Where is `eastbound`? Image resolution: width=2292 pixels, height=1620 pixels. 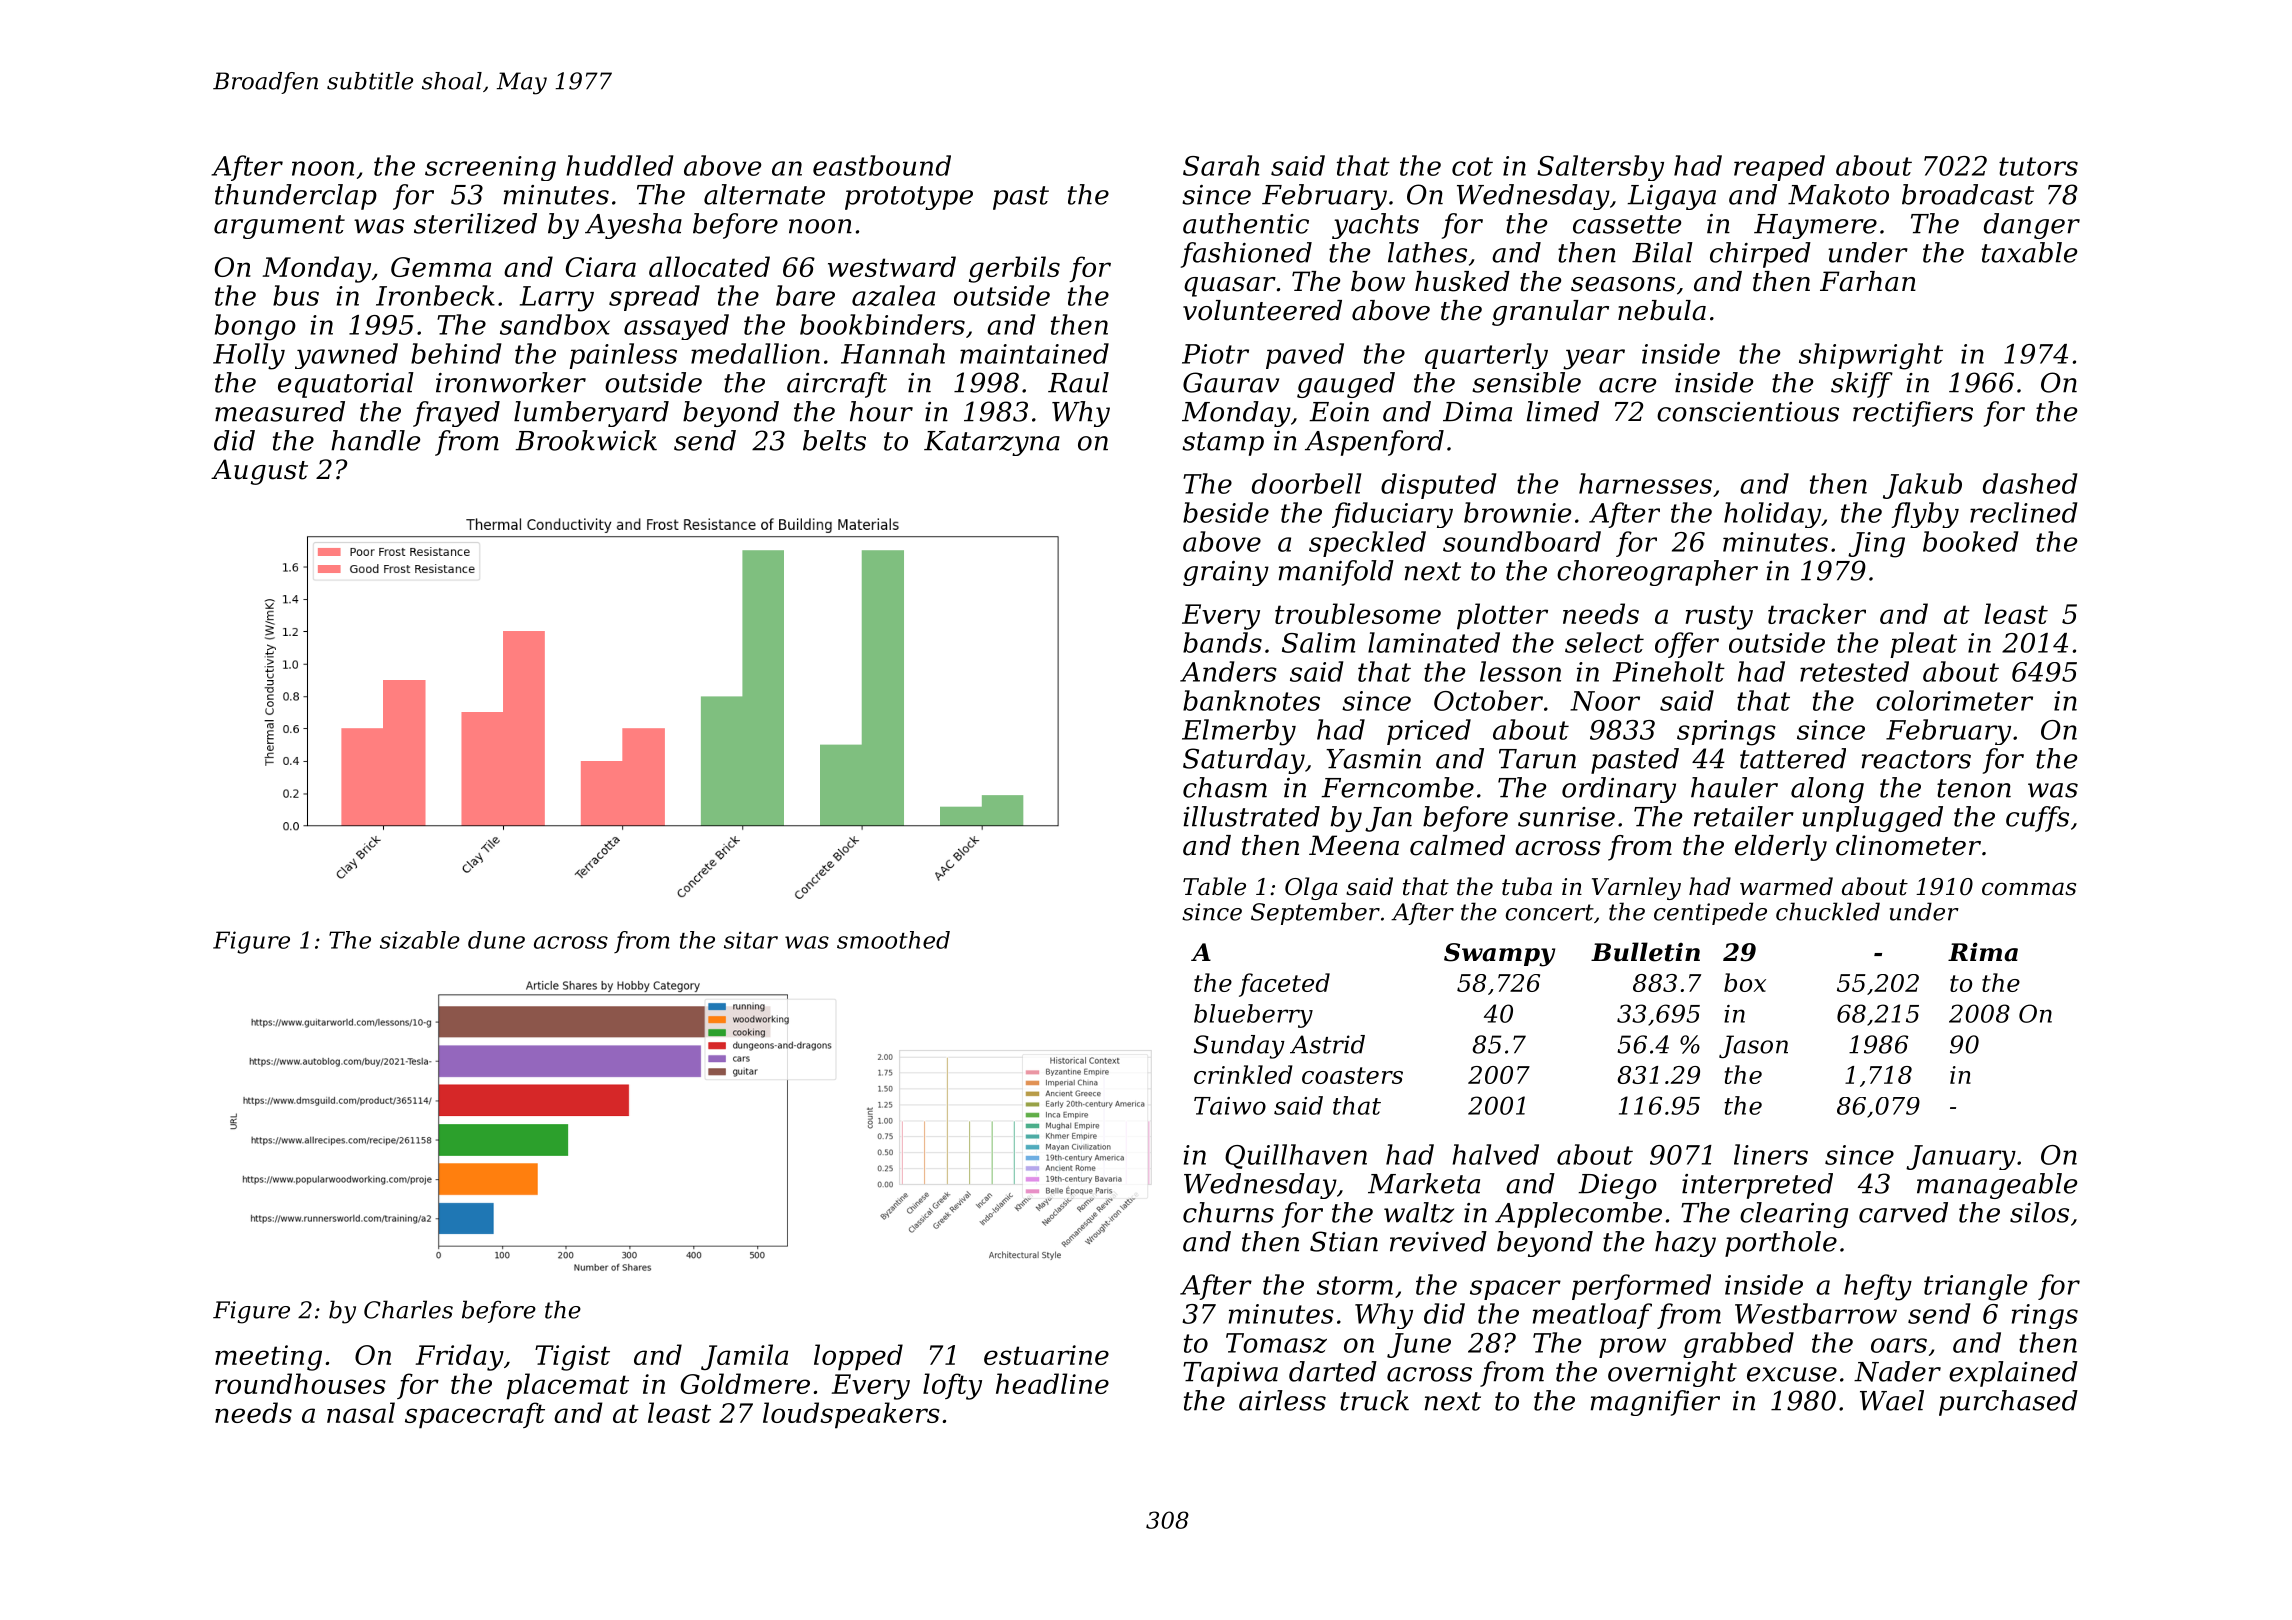
eastbound is located at coordinates (882, 165).
